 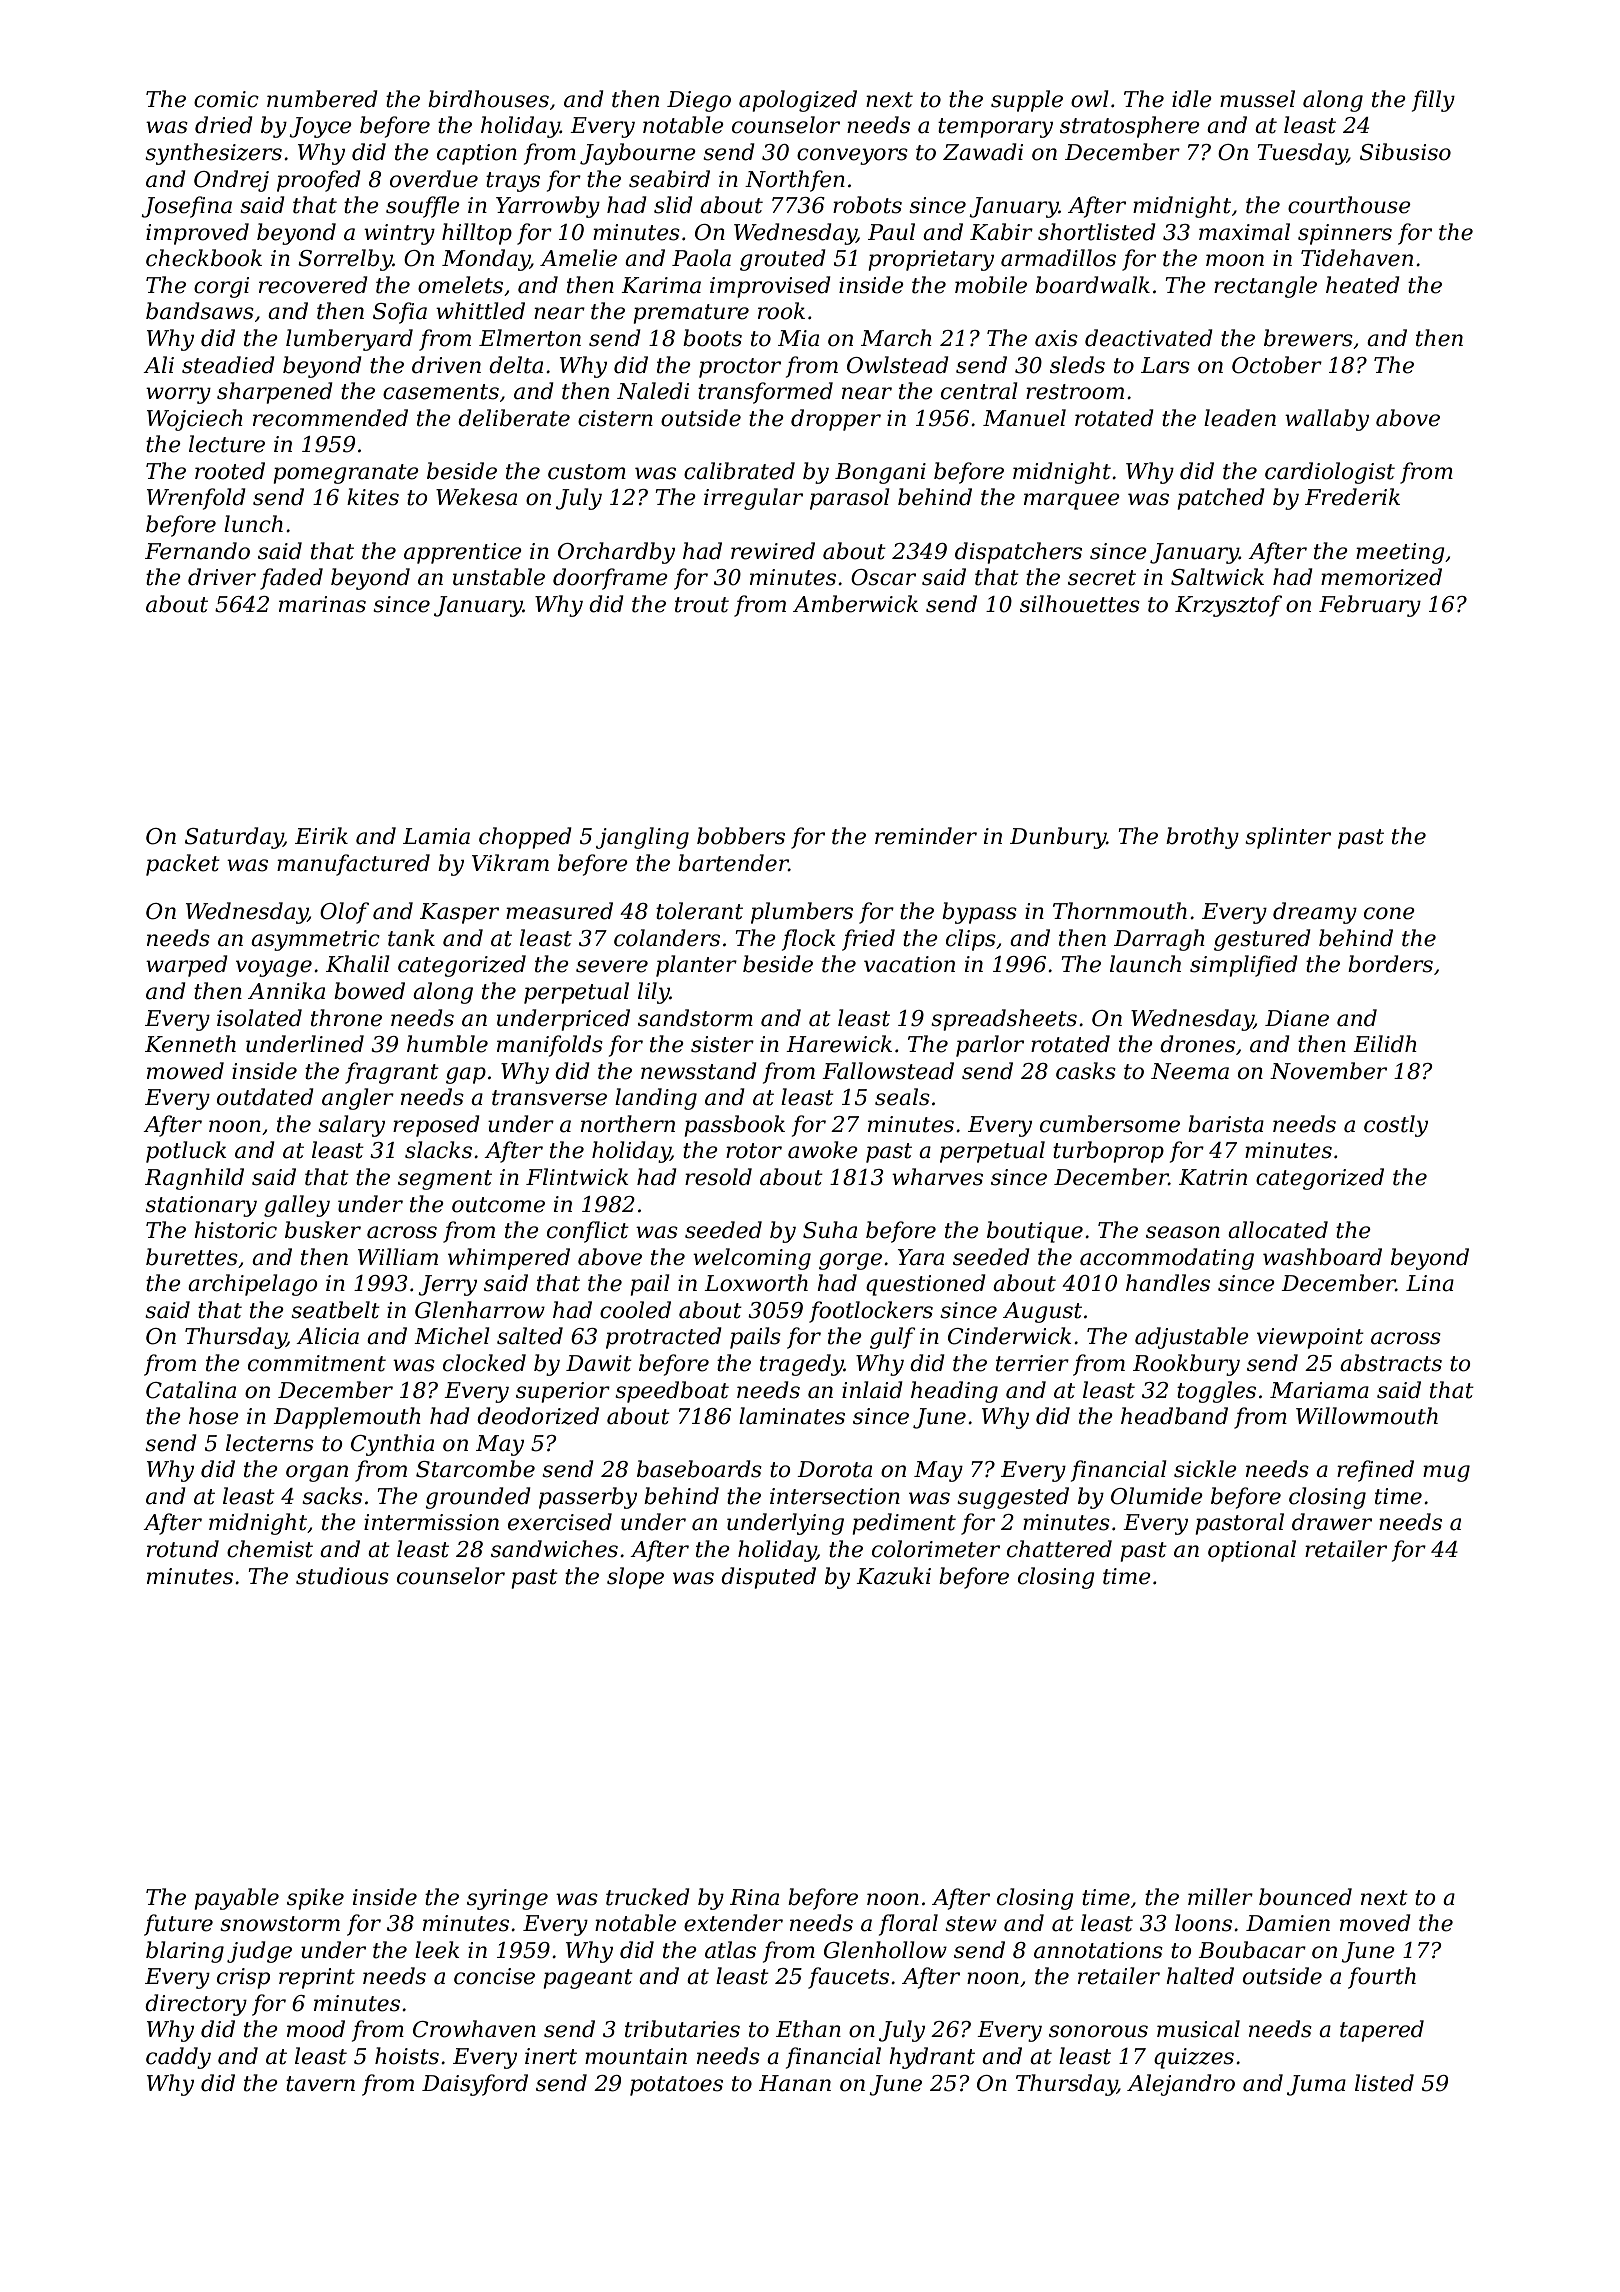 I want to click on disputed, so click(x=768, y=1578).
